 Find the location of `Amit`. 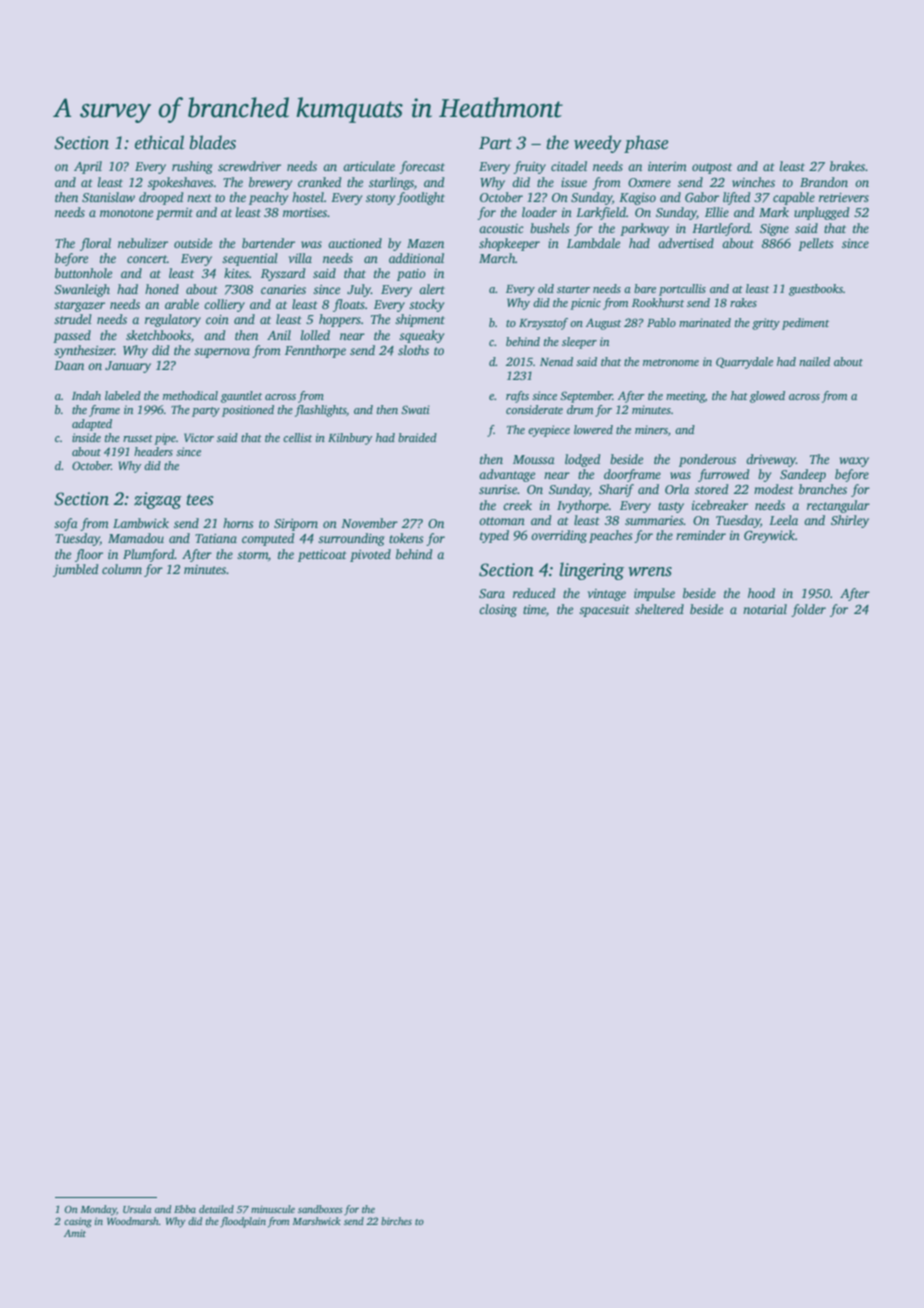

Amit is located at coordinates (75, 1233).
